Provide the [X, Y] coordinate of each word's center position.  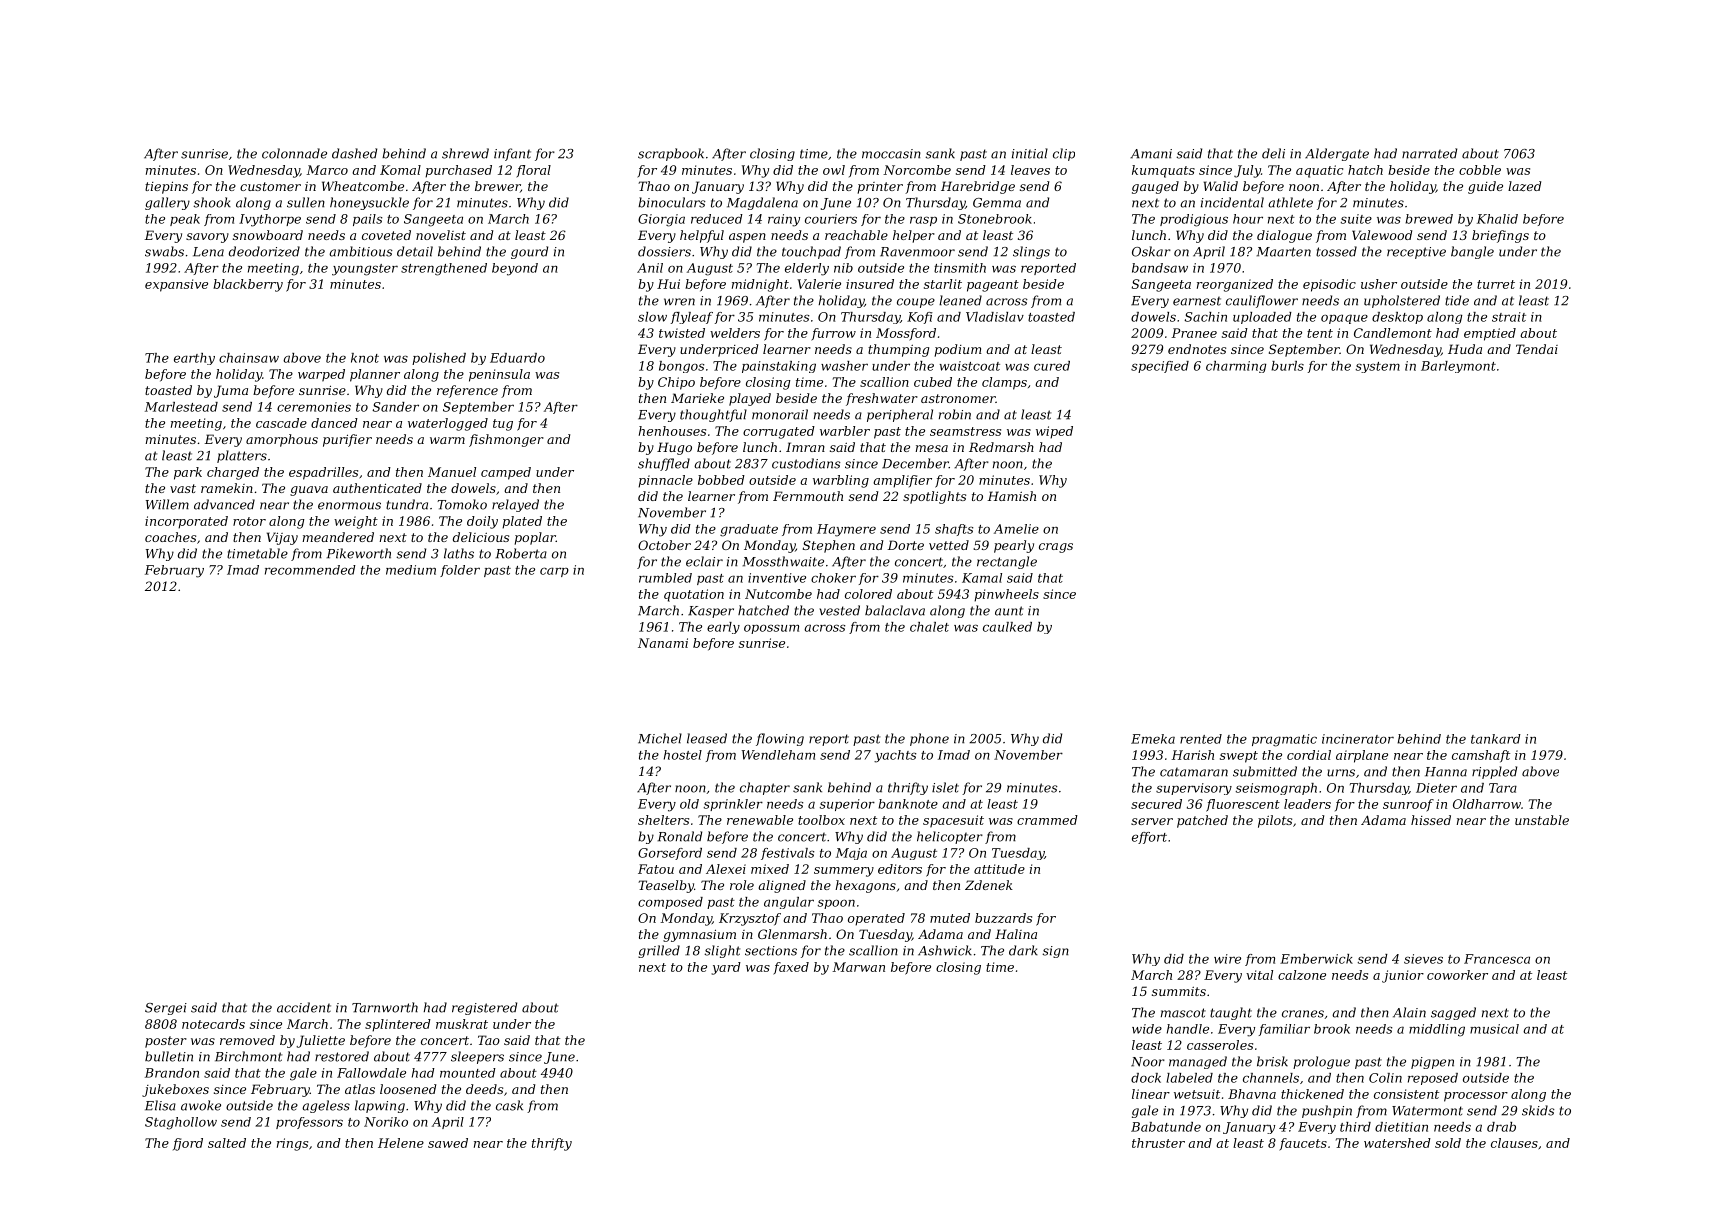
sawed [448, 1143]
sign [1055, 952]
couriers [831, 219]
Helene [401, 1143]
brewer [497, 186]
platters [242, 456]
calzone [1302, 975]
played [750, 399]
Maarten [1283, 252]
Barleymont [1458, 367]
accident [304, 1007]
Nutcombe [778, 594]
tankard [1496, 739]
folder [460, 571]
